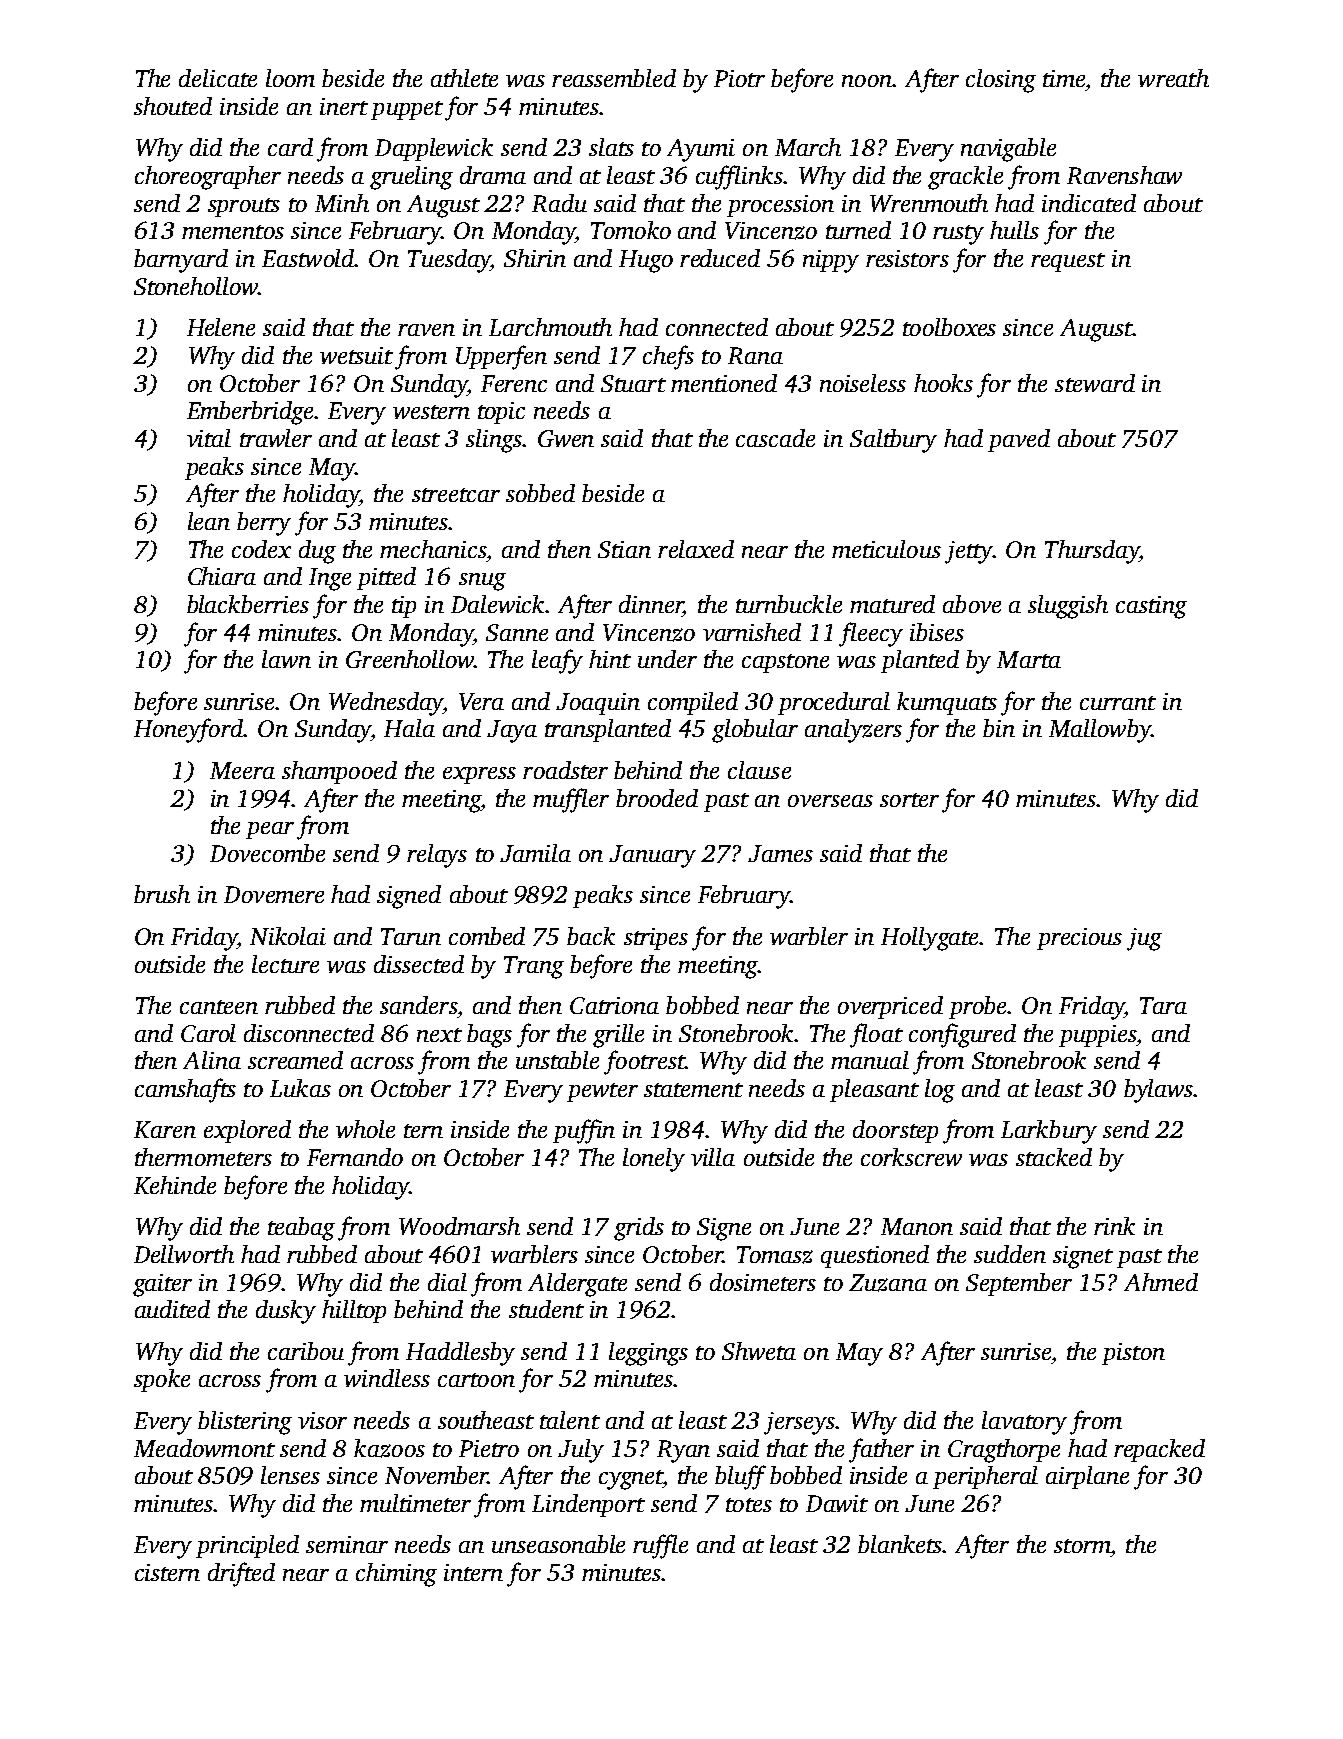 The image size is (1343, 1739). I want to click on Meera, so click(242, 770).
